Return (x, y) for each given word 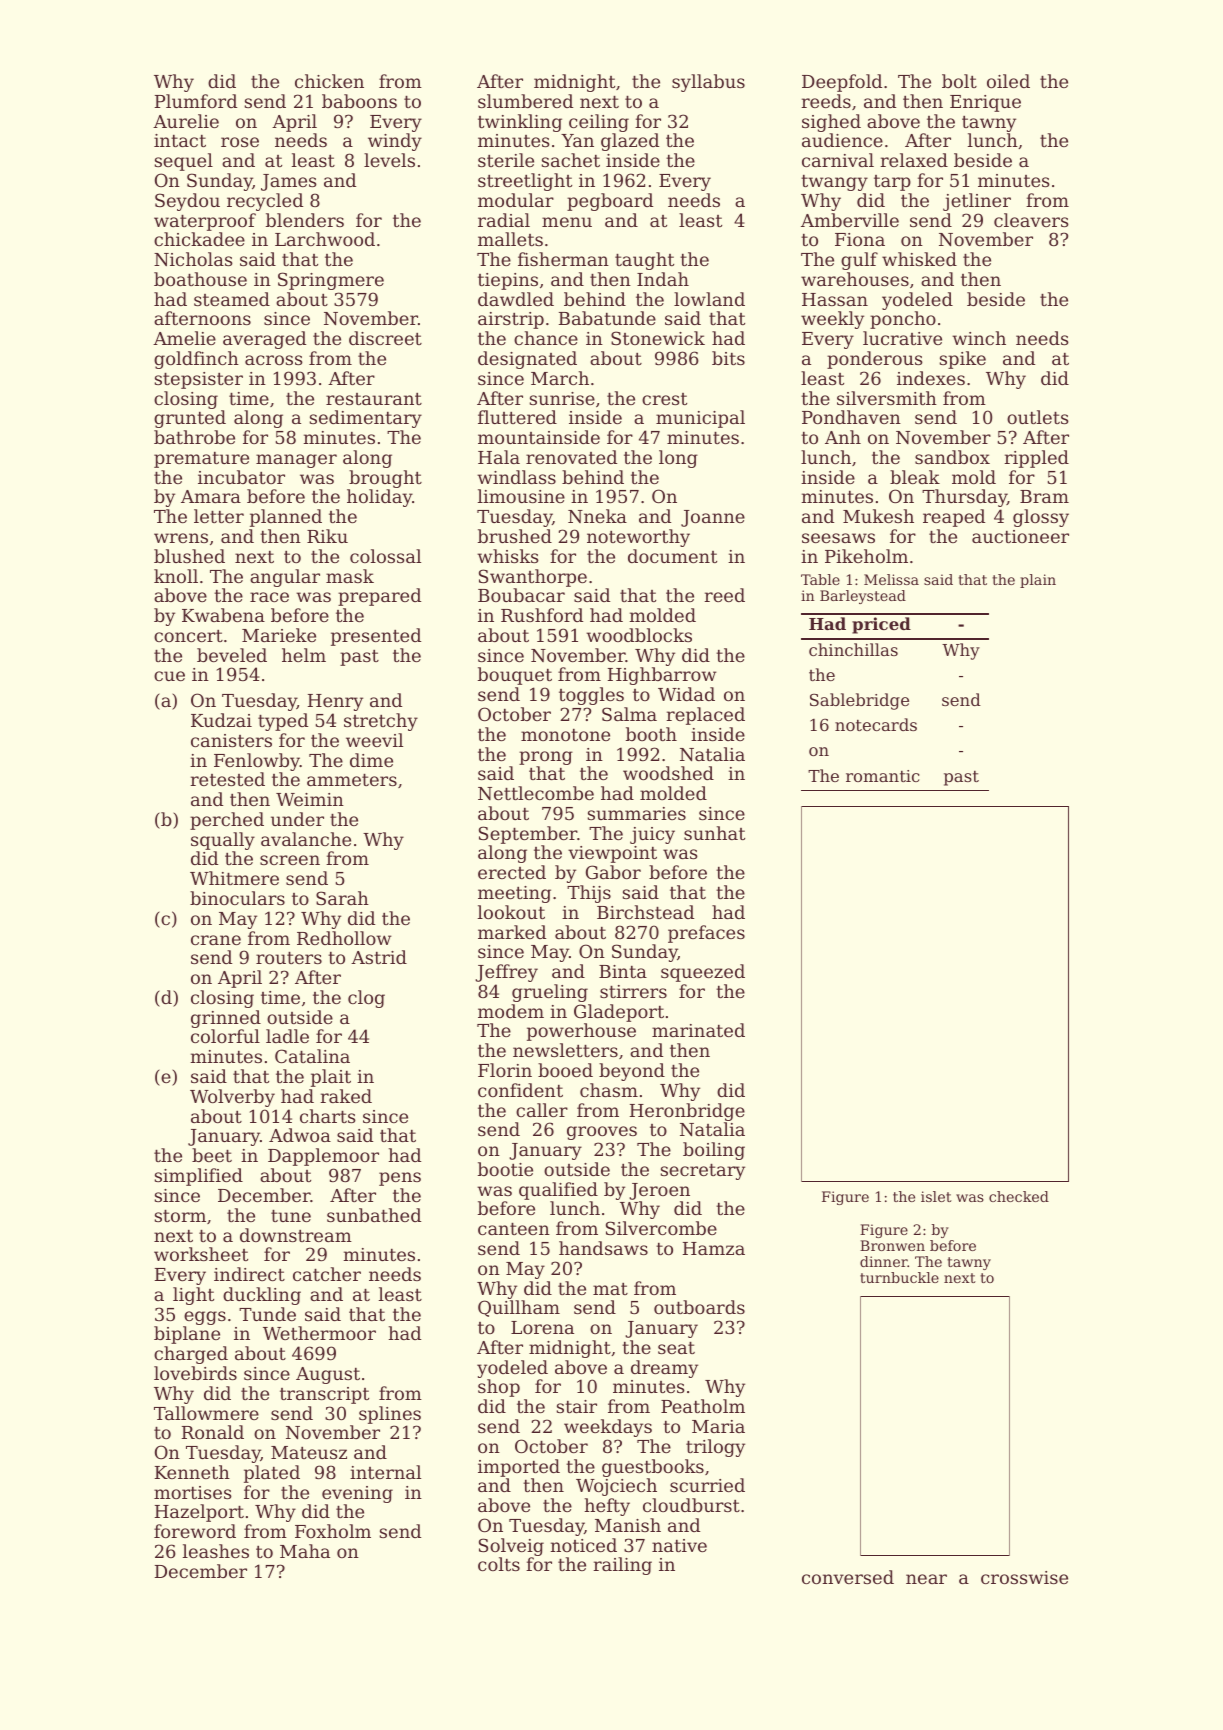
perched (227, 821)
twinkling (520, 123)
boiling (714, 1151)
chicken (329, 81)
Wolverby (232, 1098)
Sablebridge (859, 701)
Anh (843, 437)
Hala (499, 457)
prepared (379, 597)
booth (651, 734)
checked (1019, 1196)
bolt (959, 81)
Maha (305, 1551)
